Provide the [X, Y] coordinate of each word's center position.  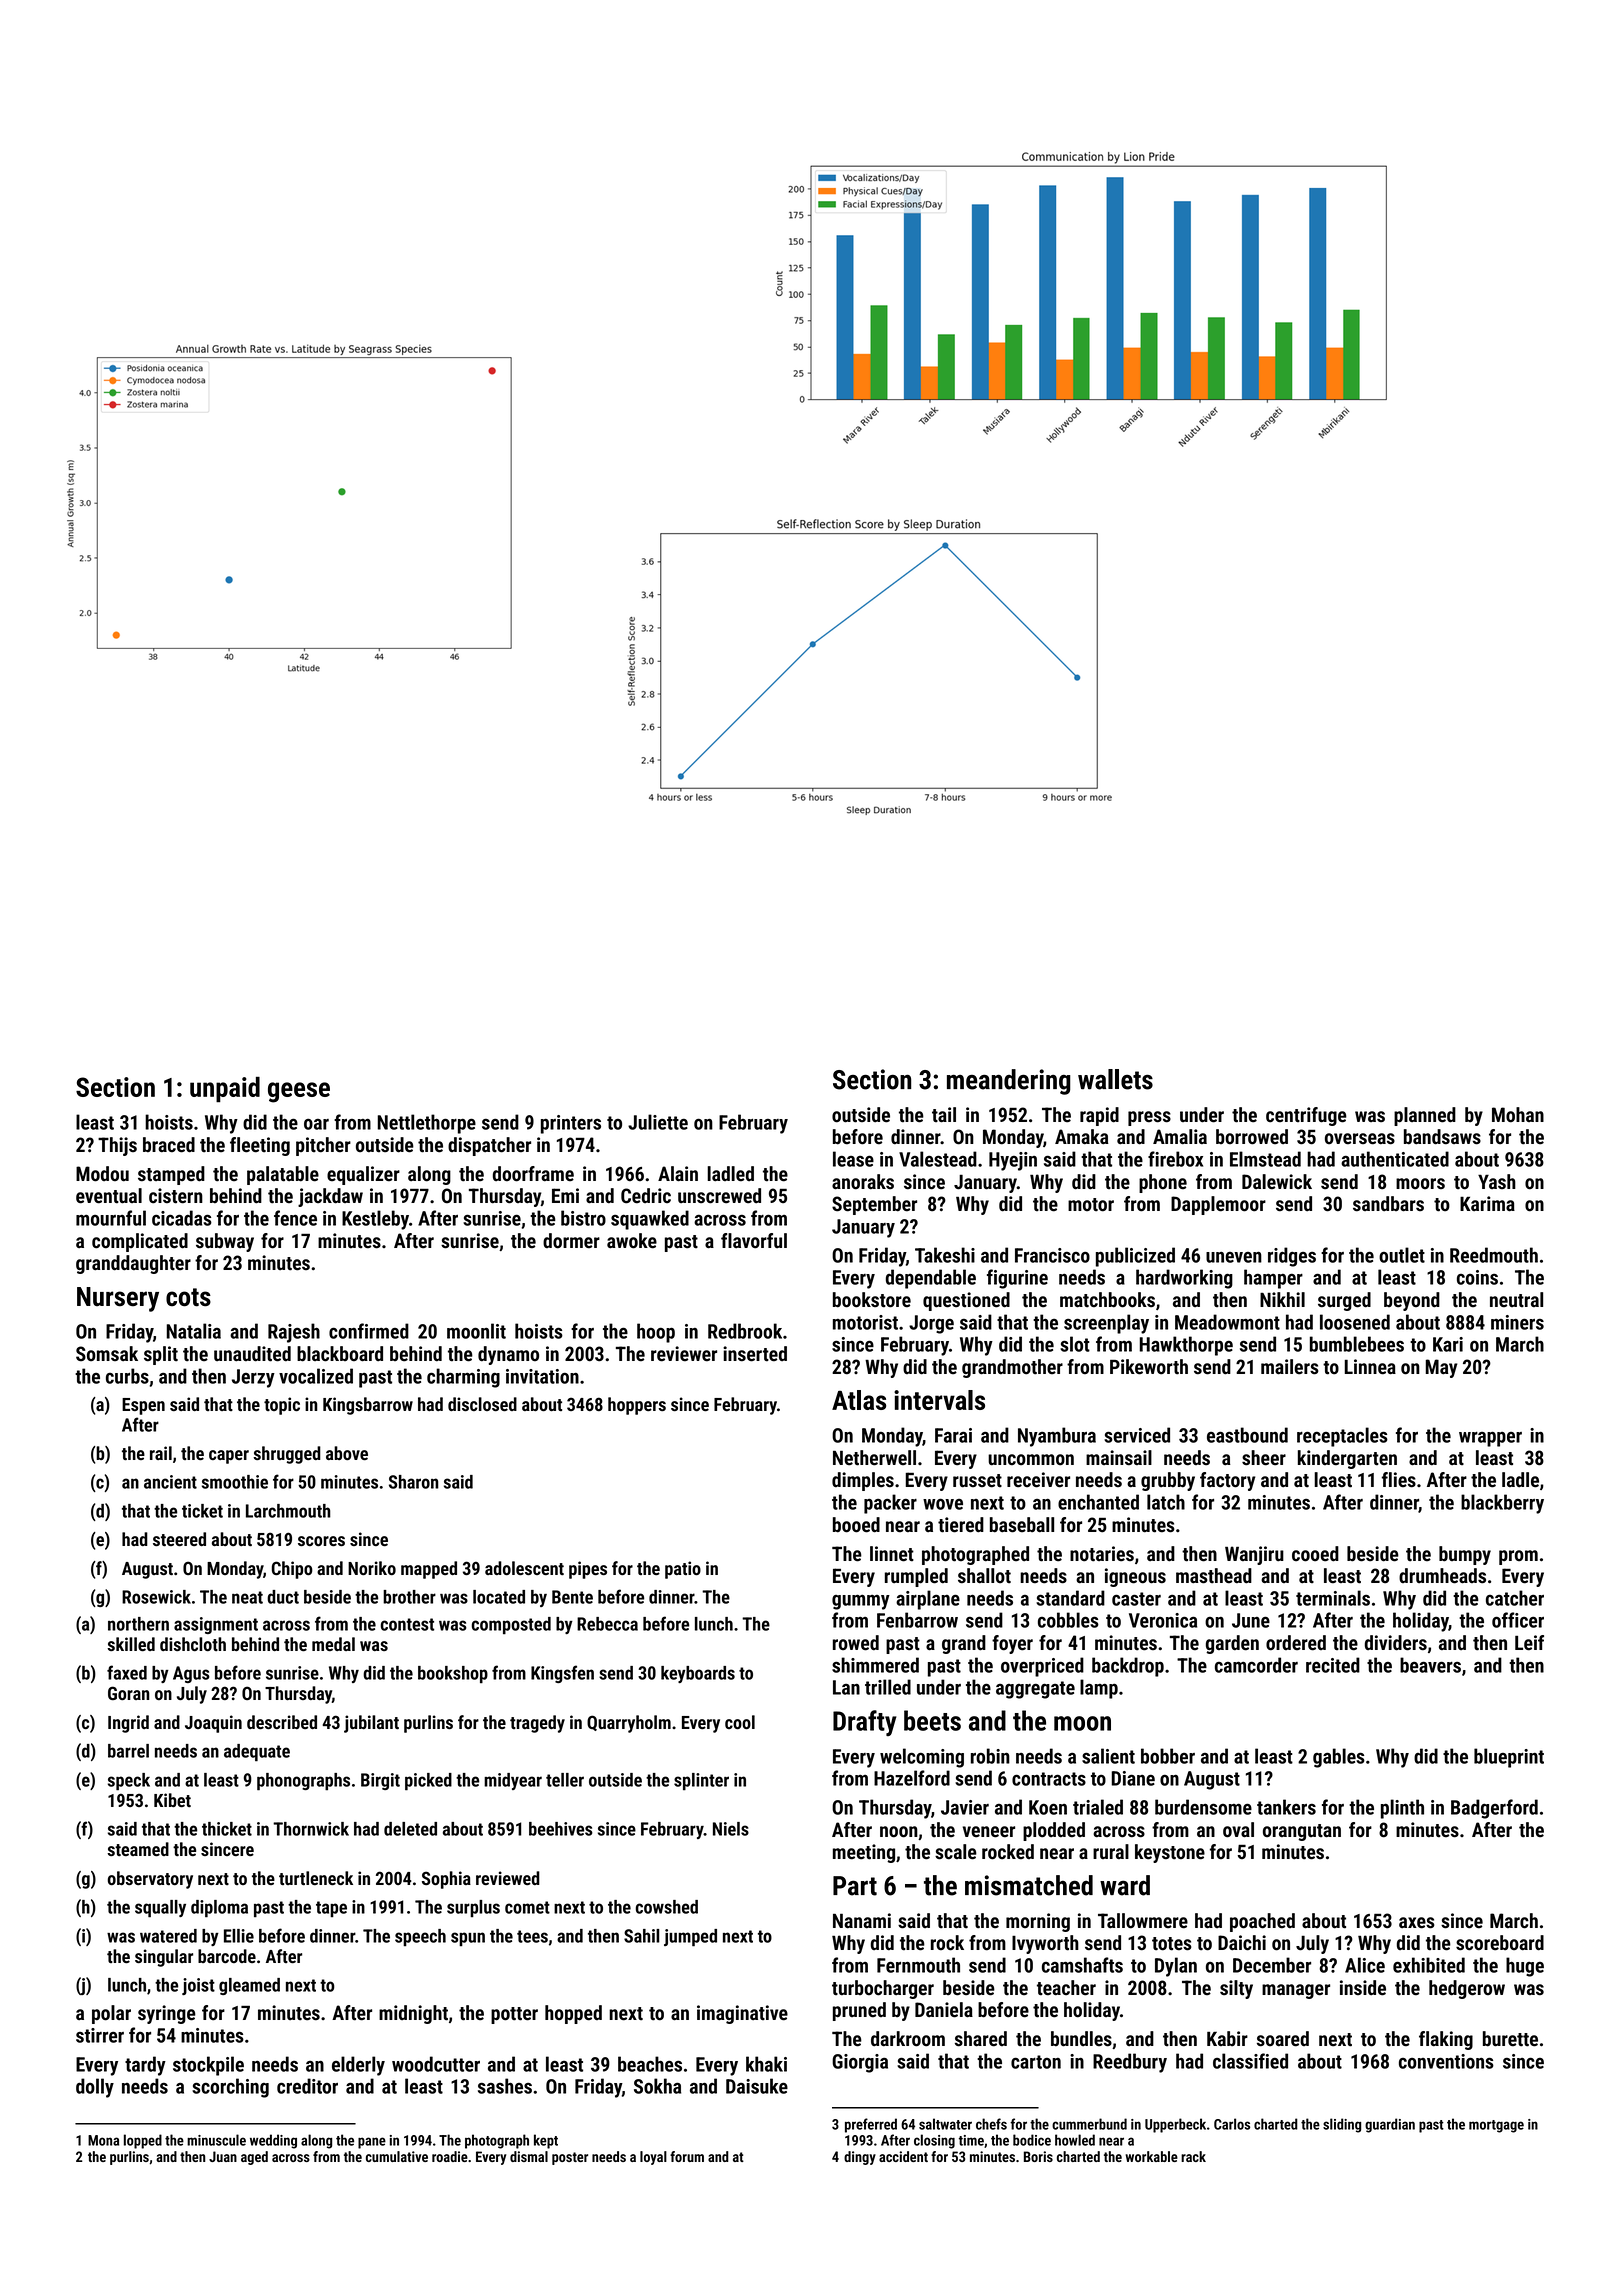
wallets [1115, 1079]
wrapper [1490, 1439]
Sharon [414, 1482]
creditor [307, 2086]
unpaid [225, 1090]
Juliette [658, 1122]
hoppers [637, 1406]
